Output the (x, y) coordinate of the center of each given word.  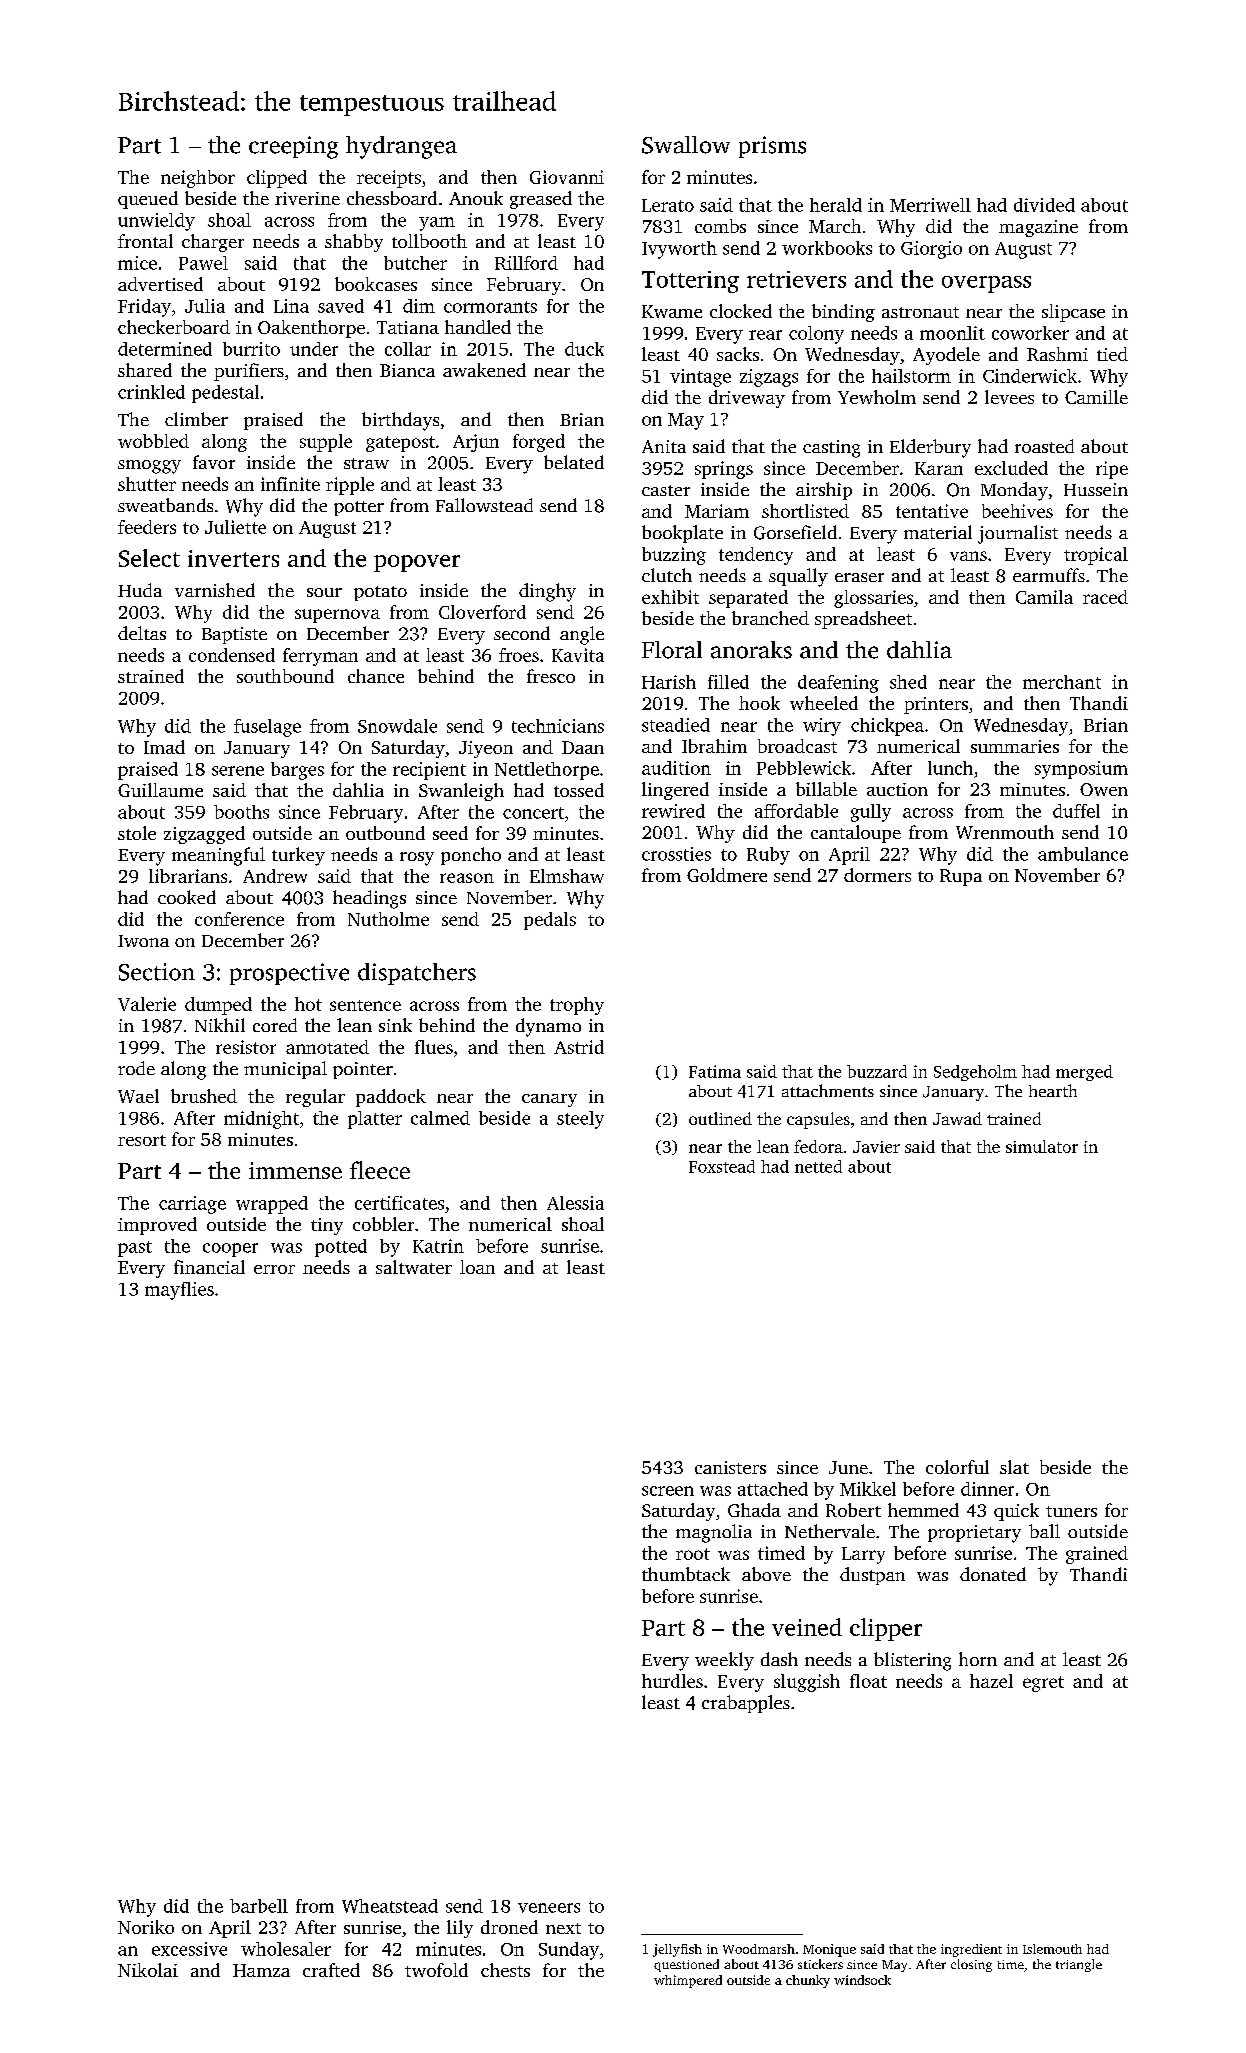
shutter (147, 484)
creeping (293, 147)
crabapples (746, 1704)
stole (137, 833)
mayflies (179, 1291)
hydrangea (401, 147)
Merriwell (930, 205)
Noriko (146, 1927)
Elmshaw (567, 876)
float (868, 1681)
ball (1044, 1531)
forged (539, 443)
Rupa (961, 877)
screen (668, 1491)
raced (1105, 597)
